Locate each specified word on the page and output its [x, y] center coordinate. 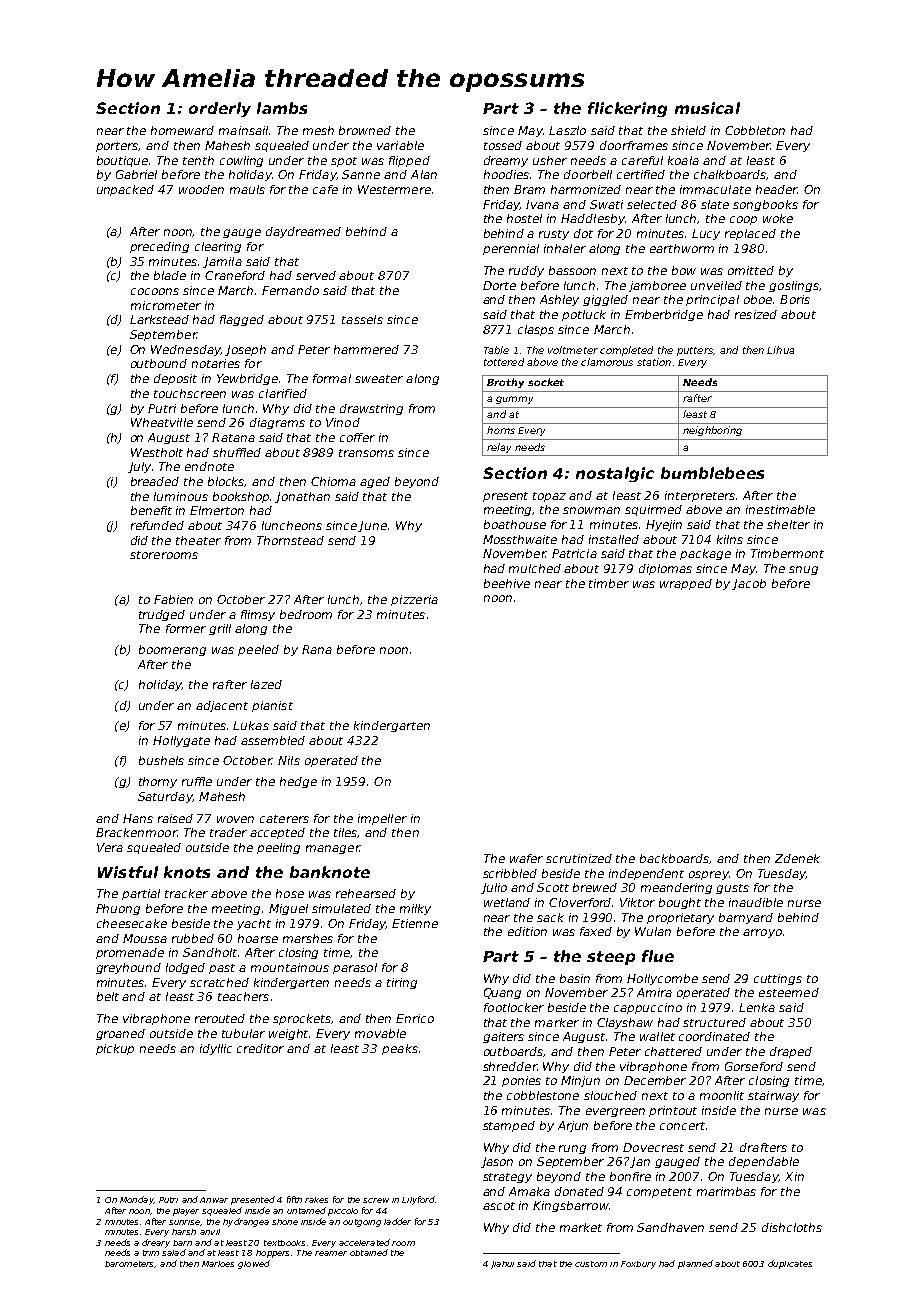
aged [375, 482]
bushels [161, 760]
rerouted [220, 1018]
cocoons [155, 291]
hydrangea [246, 1222]
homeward [182, 130]
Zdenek [797, 858]
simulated [341, 908]
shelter [788, 524]
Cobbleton [755, 130]
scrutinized [579, 858]
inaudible [756, 902]
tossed [503, 145]
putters [695, 351]
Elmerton [217, 510]
